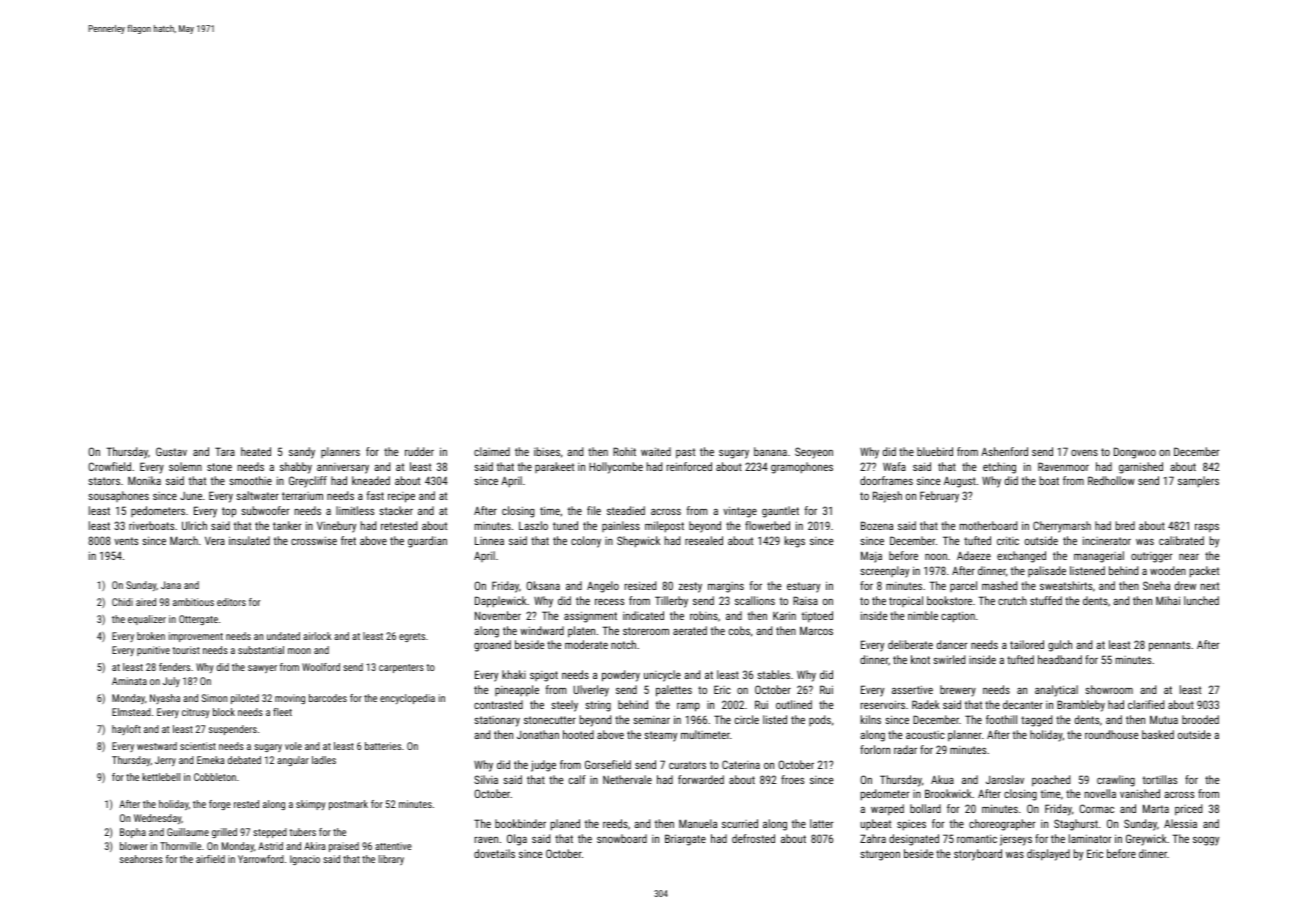  What do you see at coordinates (141, 859) in the screenshot?
I see `seahorses` at bounding box center [141, 859].
